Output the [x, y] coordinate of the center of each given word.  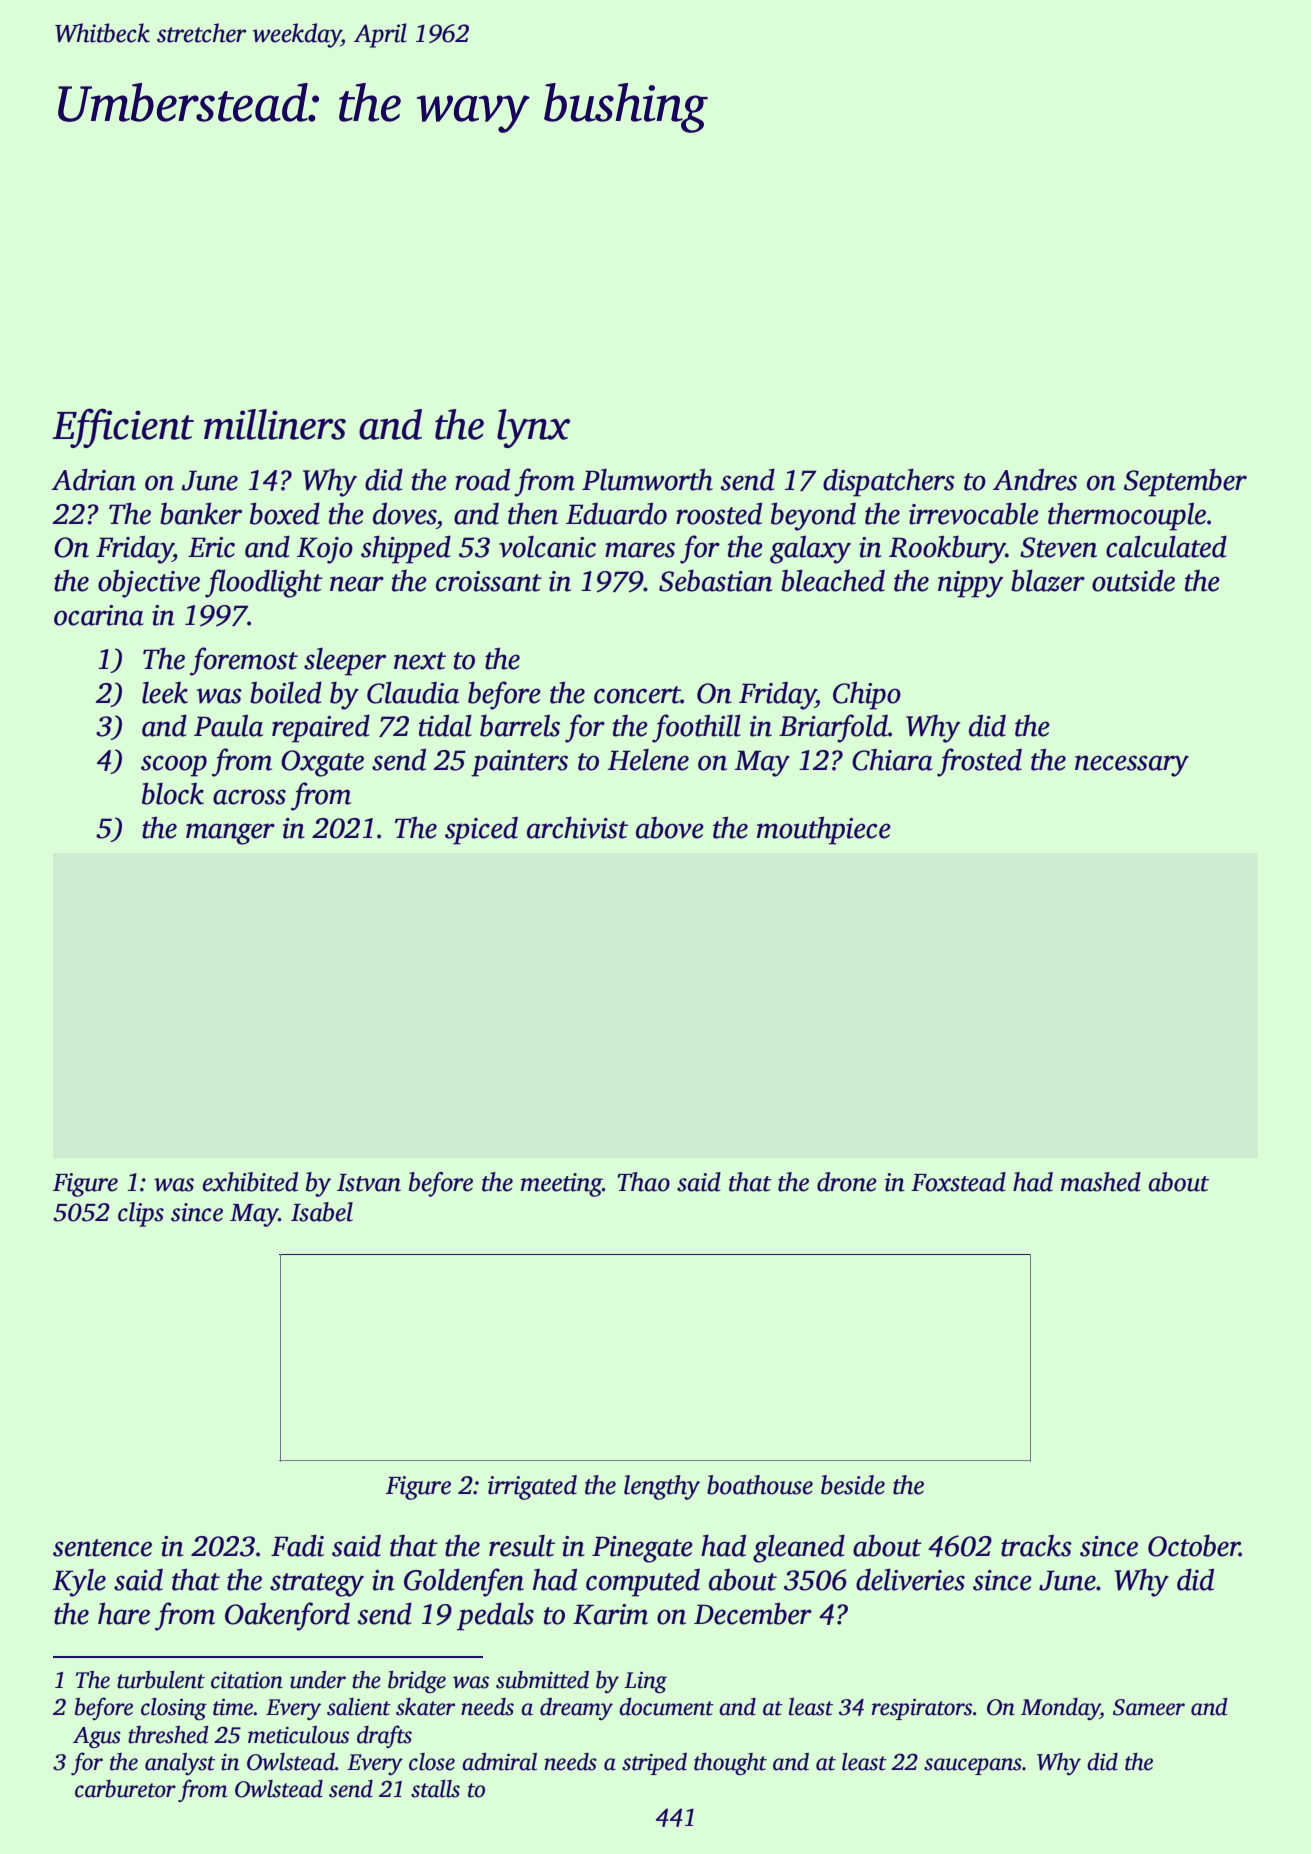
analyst [180, 1764]
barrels [520, 725]
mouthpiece [824, 830]
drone [847, 1182]
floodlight [264, 583]
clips [141, 1214]
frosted [979, 762]
